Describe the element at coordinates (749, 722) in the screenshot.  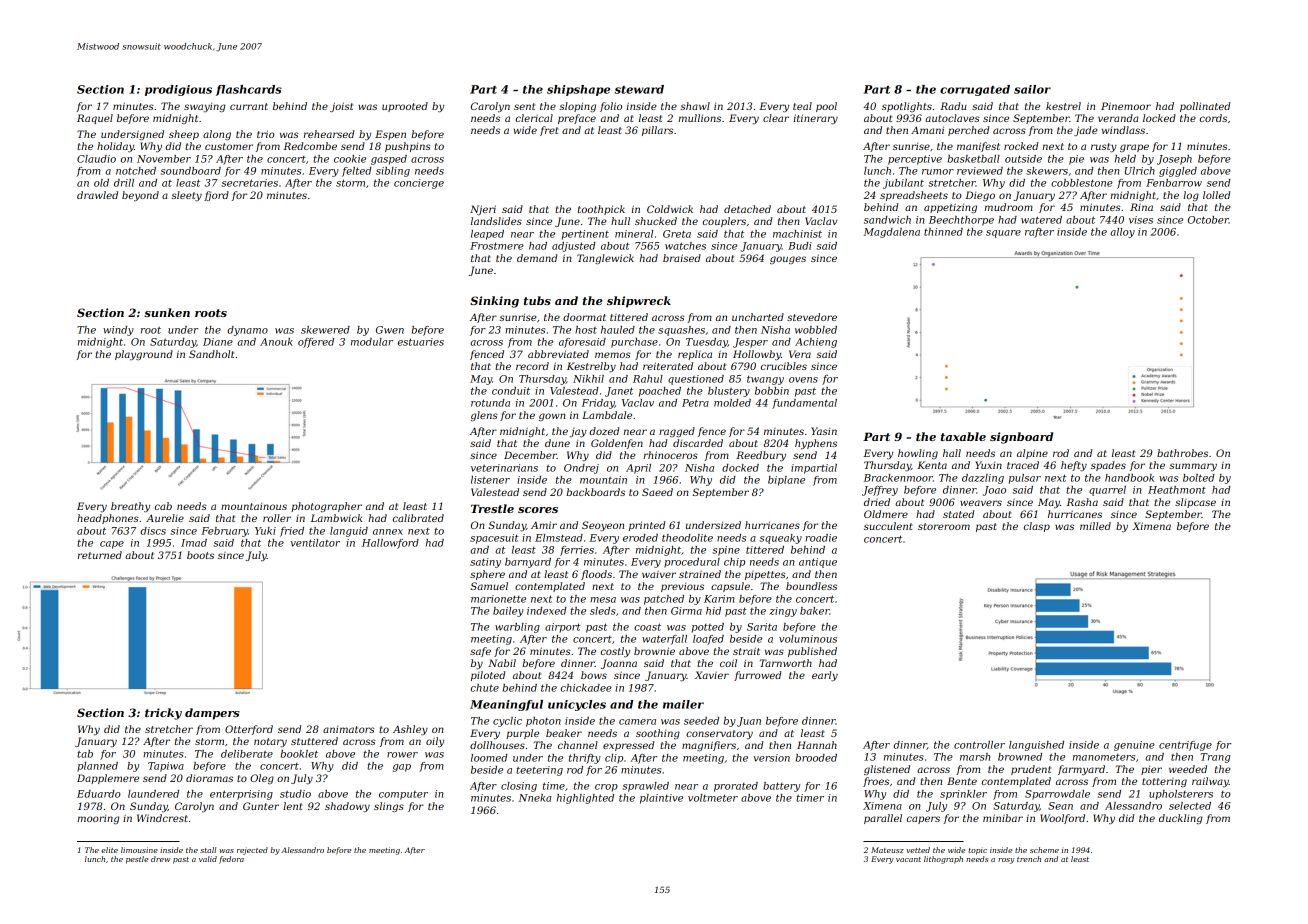
I see `Juan` at that location.
